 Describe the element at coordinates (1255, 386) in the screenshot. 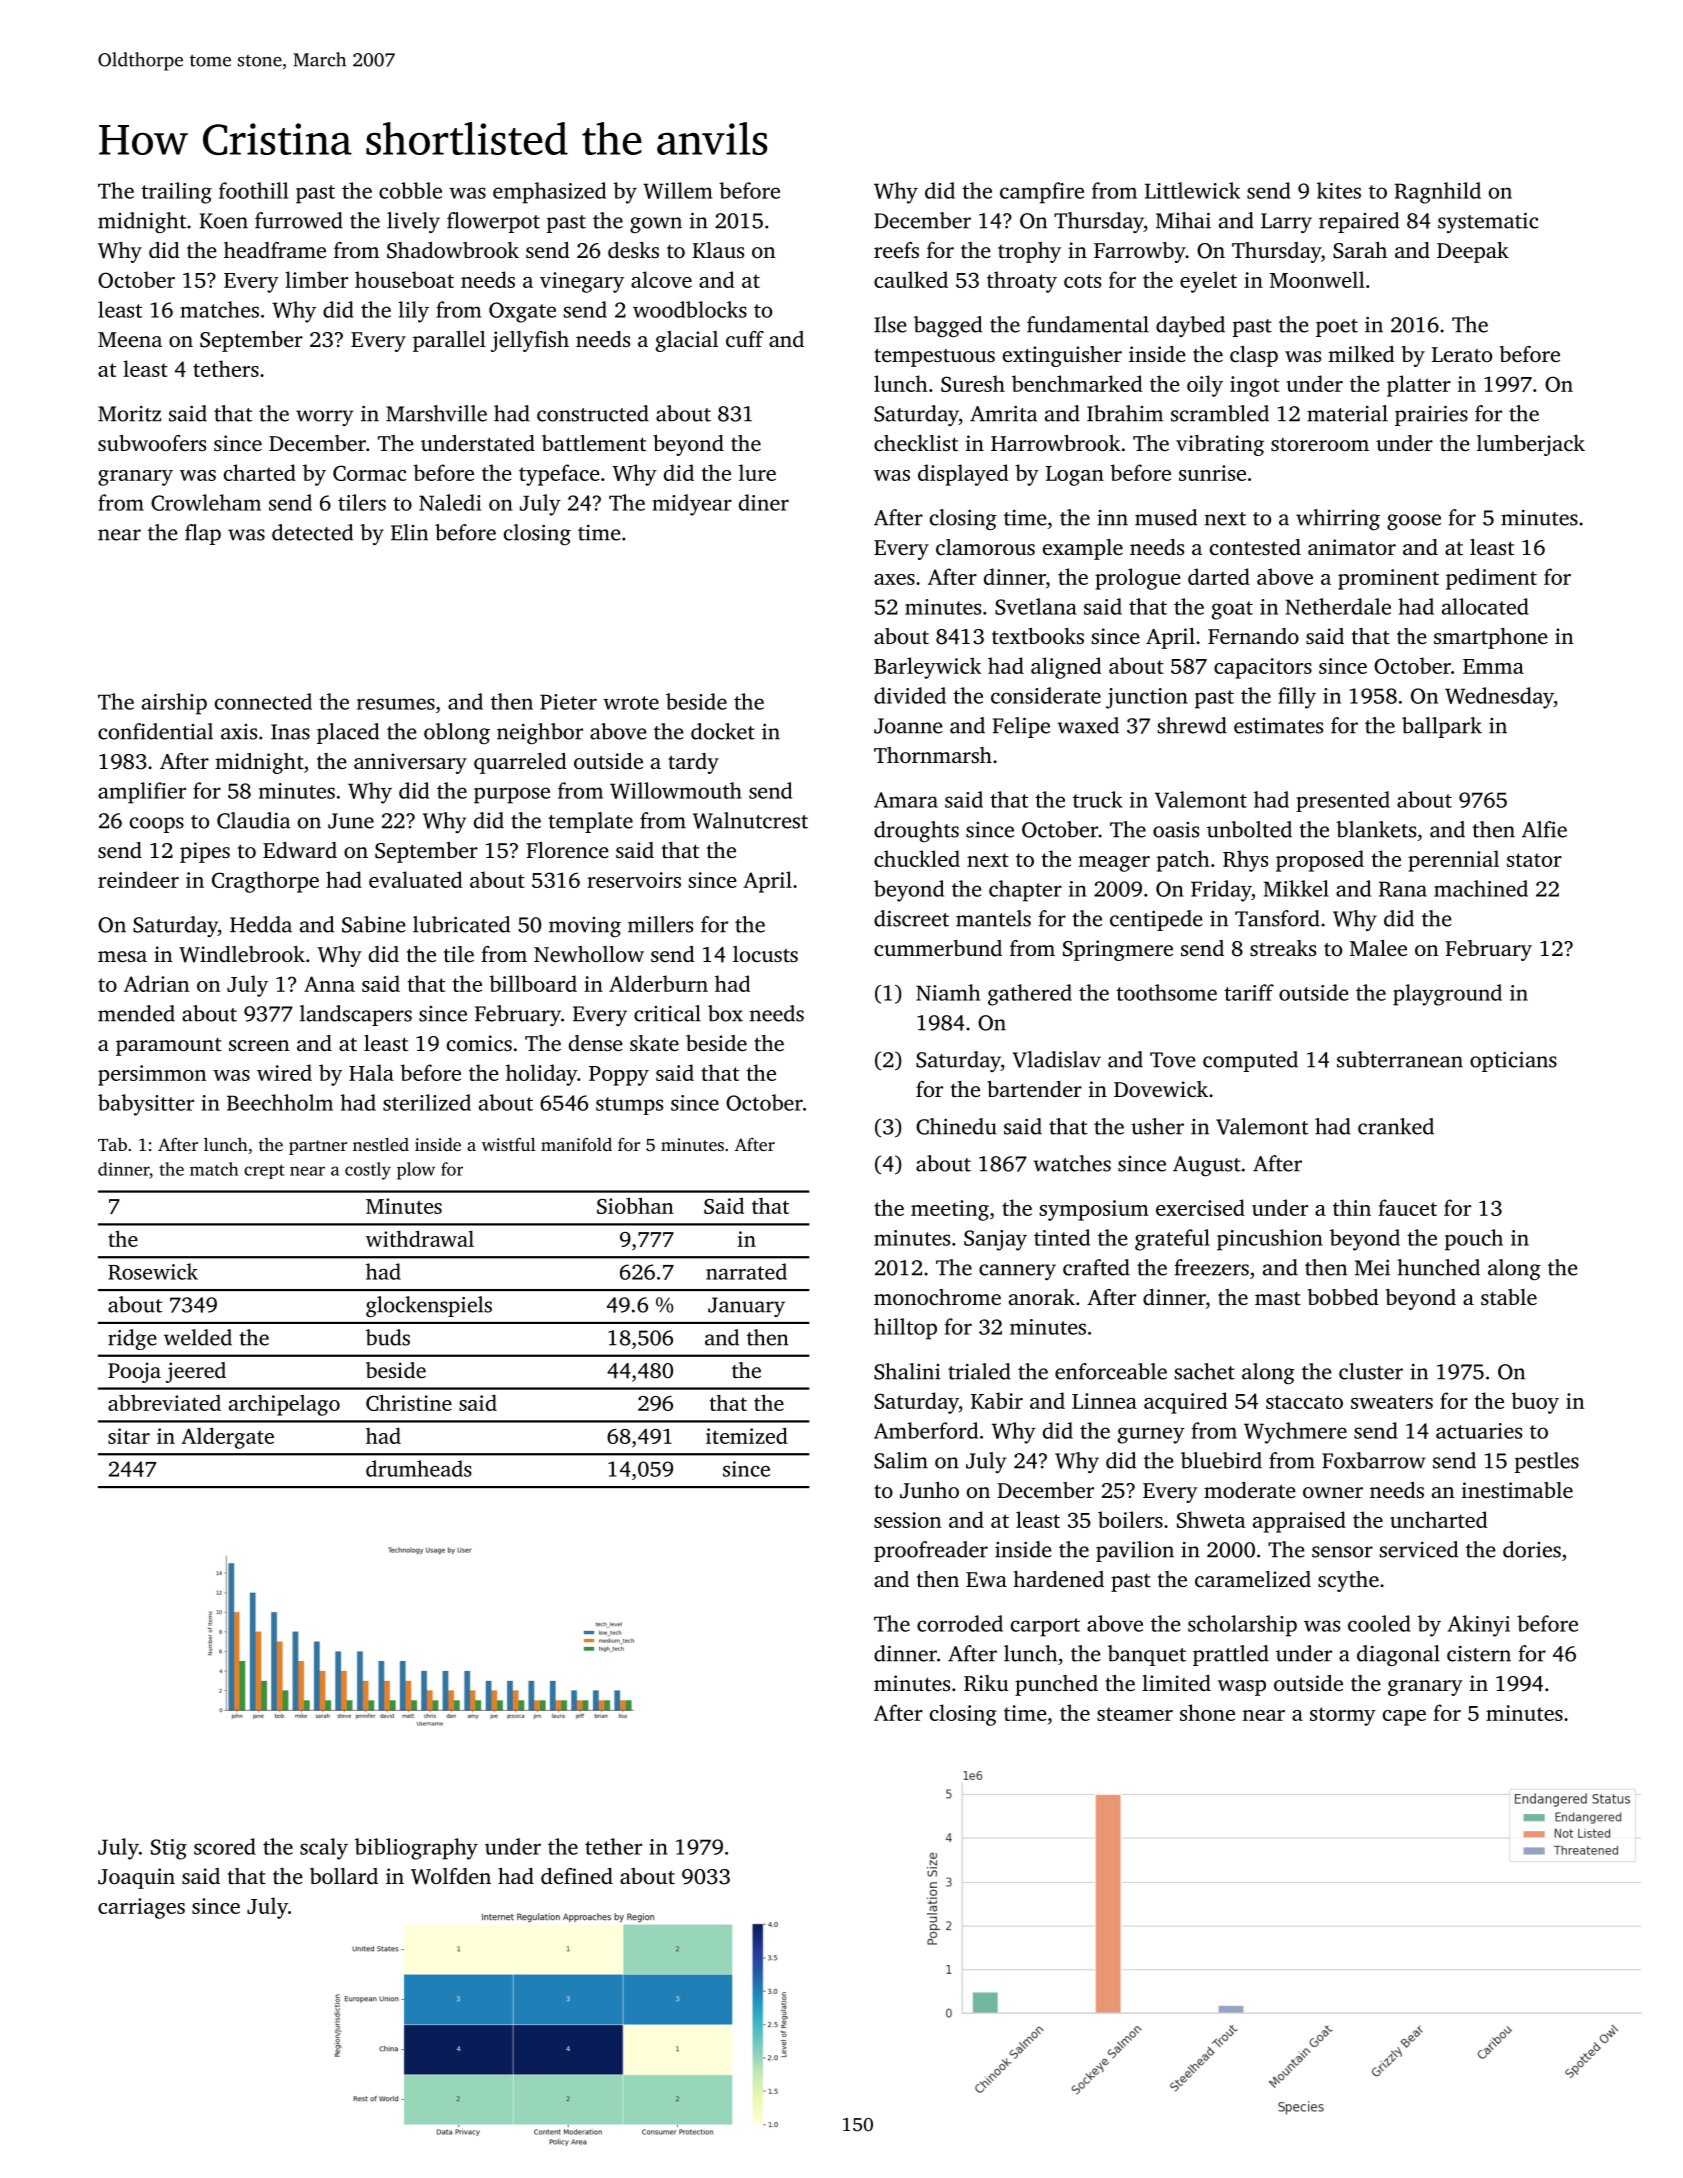

I see `ingot` at that location.
